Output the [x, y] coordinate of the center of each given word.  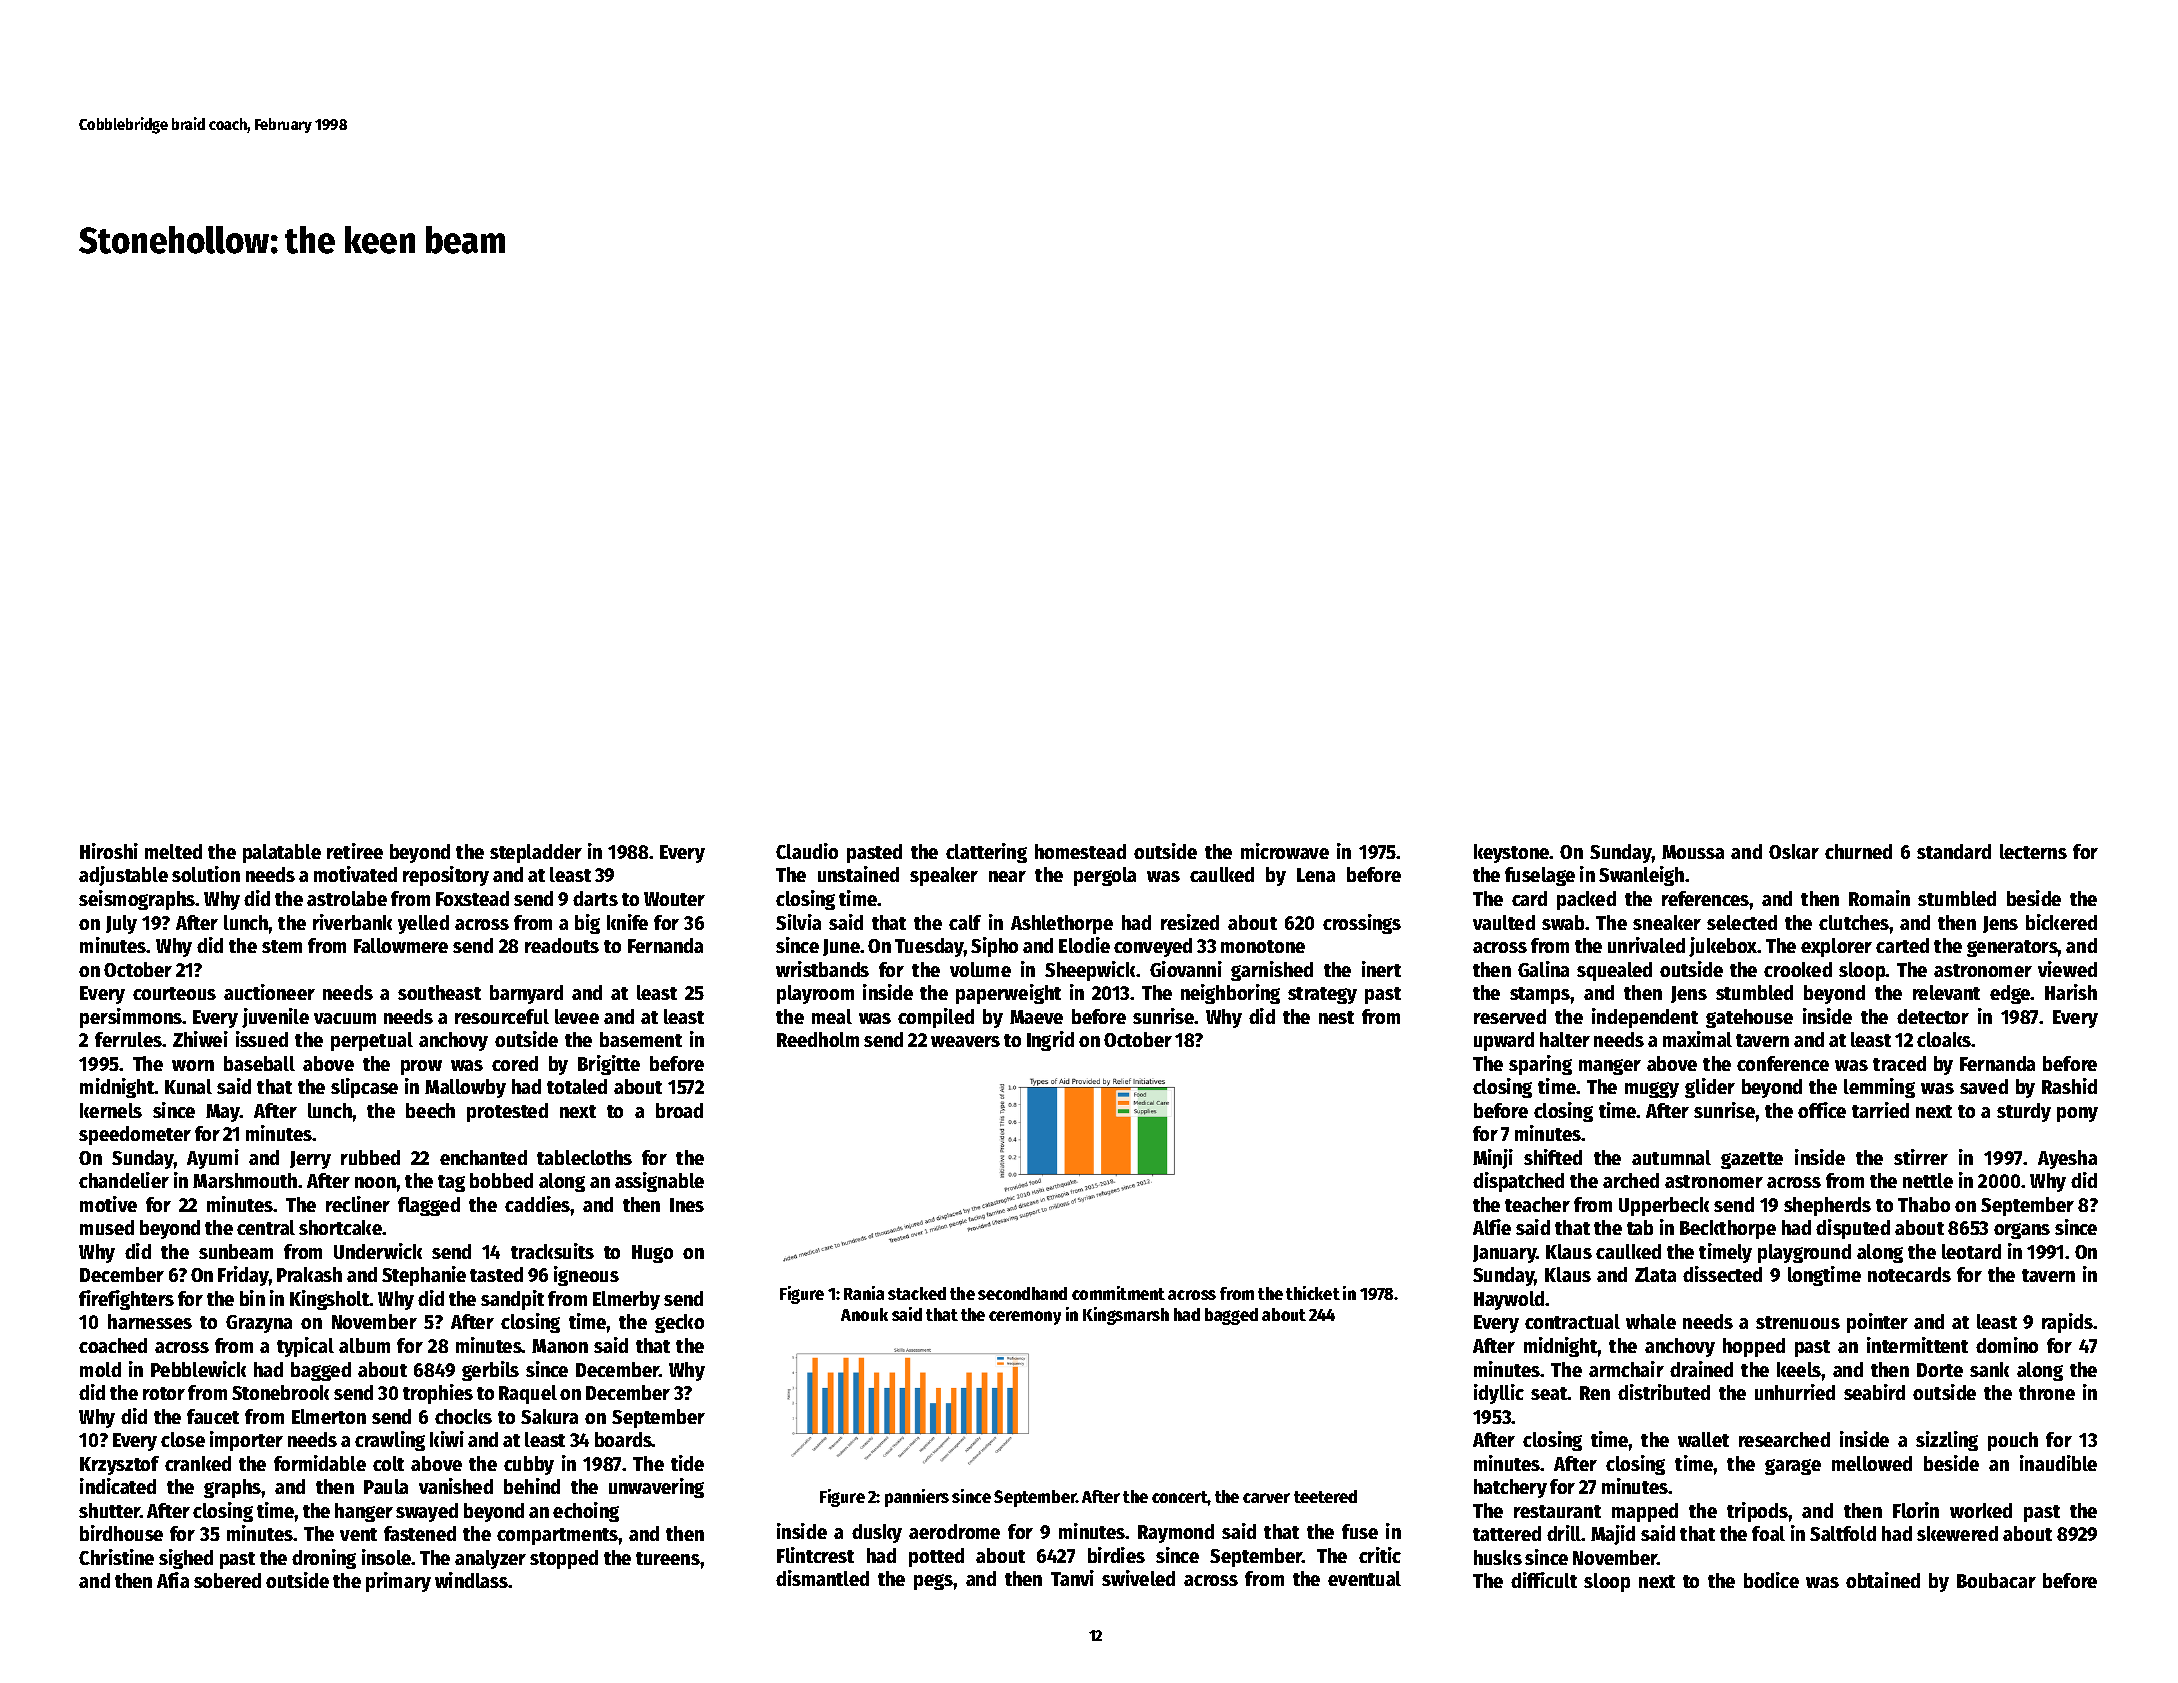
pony [2077, 1114]
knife [627, 922]
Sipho [994, 947]
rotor [164, 1393]
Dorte [1940, 1370]
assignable [659, 1182]
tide [687, 1463]
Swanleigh [1641, 876]
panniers [917, 1498]
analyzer [490, 1559]
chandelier [124, 1180]
